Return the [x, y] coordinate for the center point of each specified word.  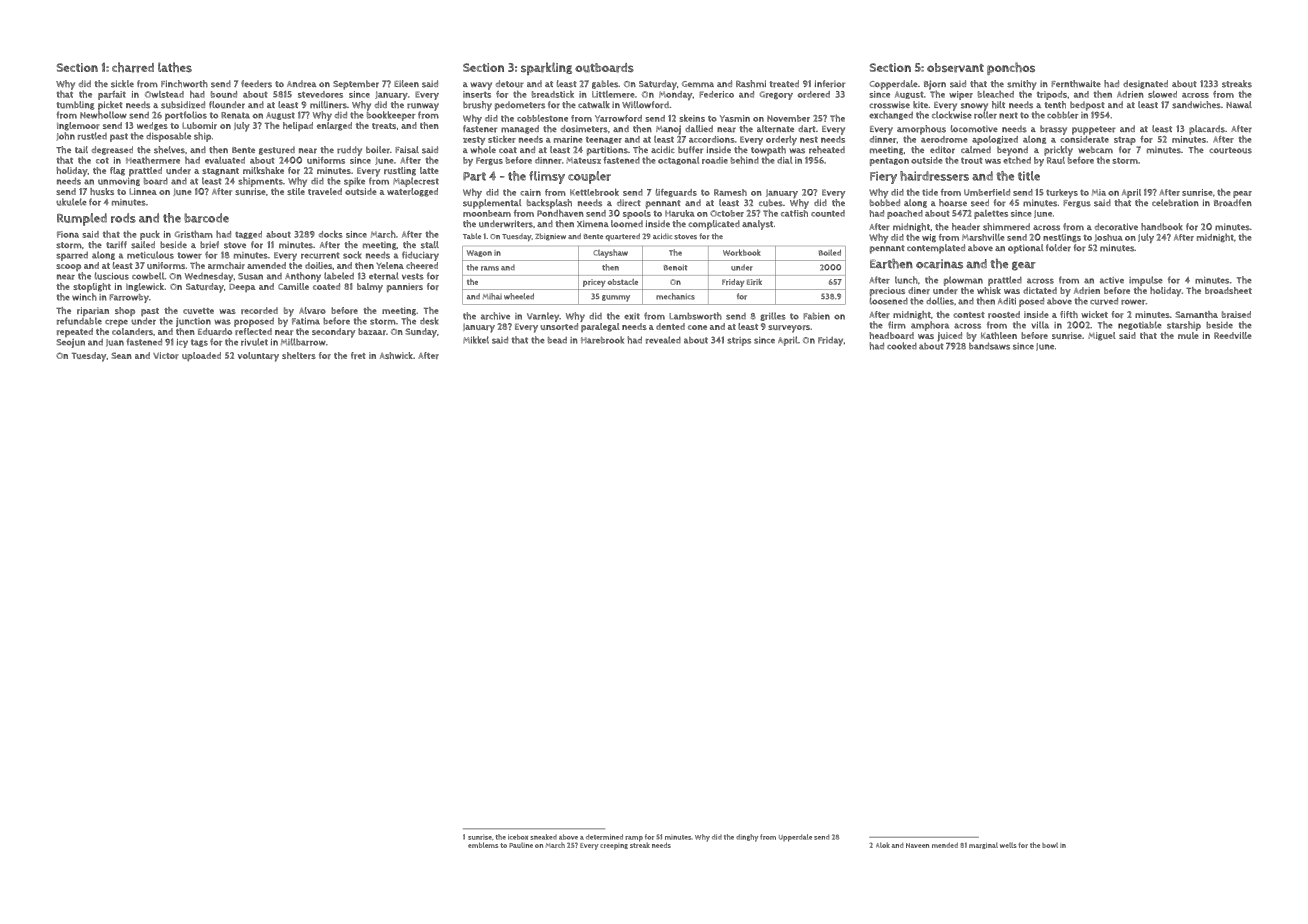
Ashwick [396, 355]
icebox [518, 837]
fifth [1069, 314]
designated [1145, 84]
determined [604, 837]
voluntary [258, 357]
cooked [902, 346]
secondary [333, 333]
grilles [773, 316]
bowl [1050, 845]
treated [784, 84]
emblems [483, 845]
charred [133, 67]
